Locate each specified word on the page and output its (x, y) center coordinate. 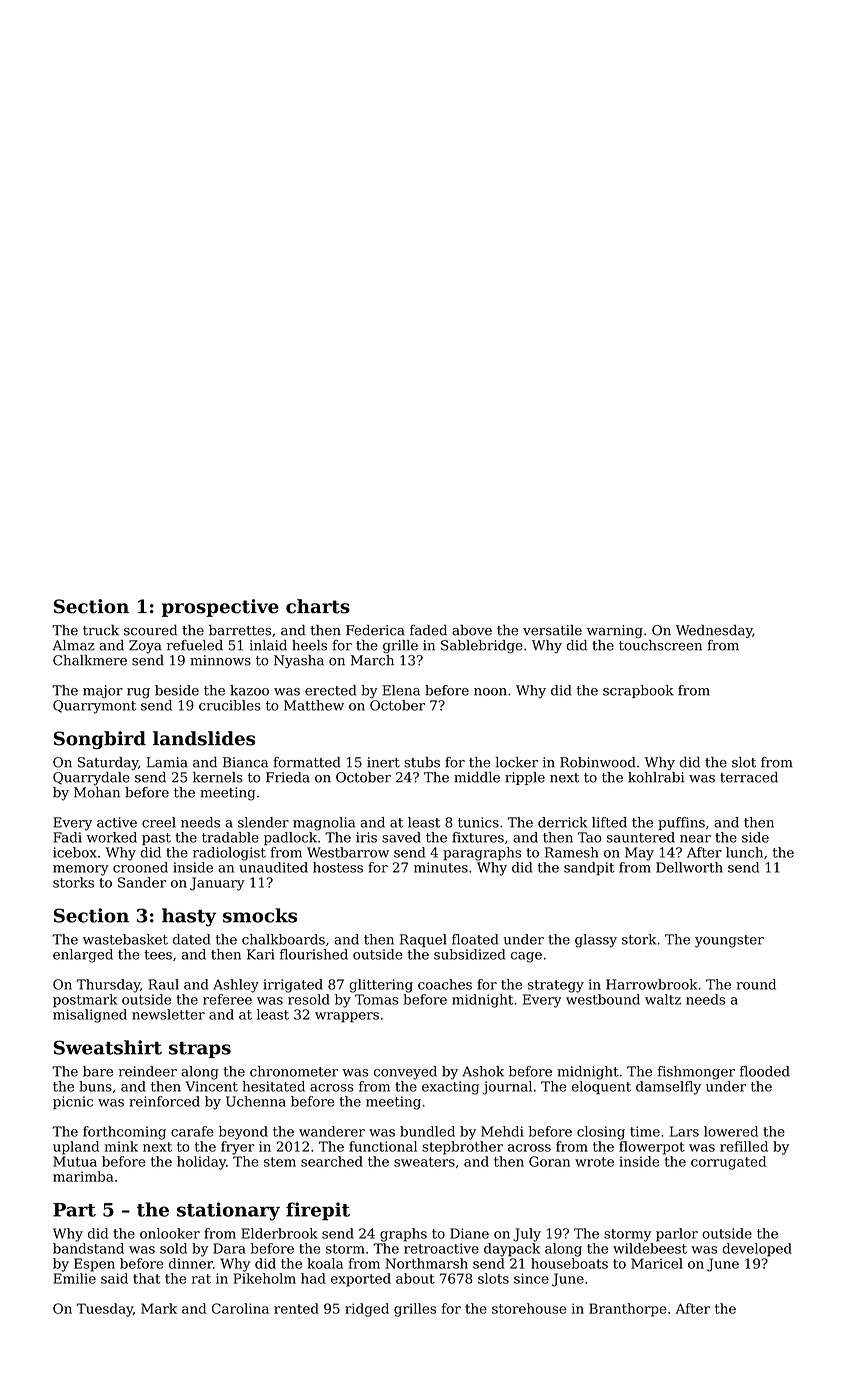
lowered (731, 1131)
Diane (469, 1233)
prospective (220, 608)
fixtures (478, 837)
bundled (427, 1131)
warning (615, 631)
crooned (140, 867)
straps (200, 1050)
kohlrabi (656, 777)
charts (318, 606)
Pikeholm (264, 1278)
